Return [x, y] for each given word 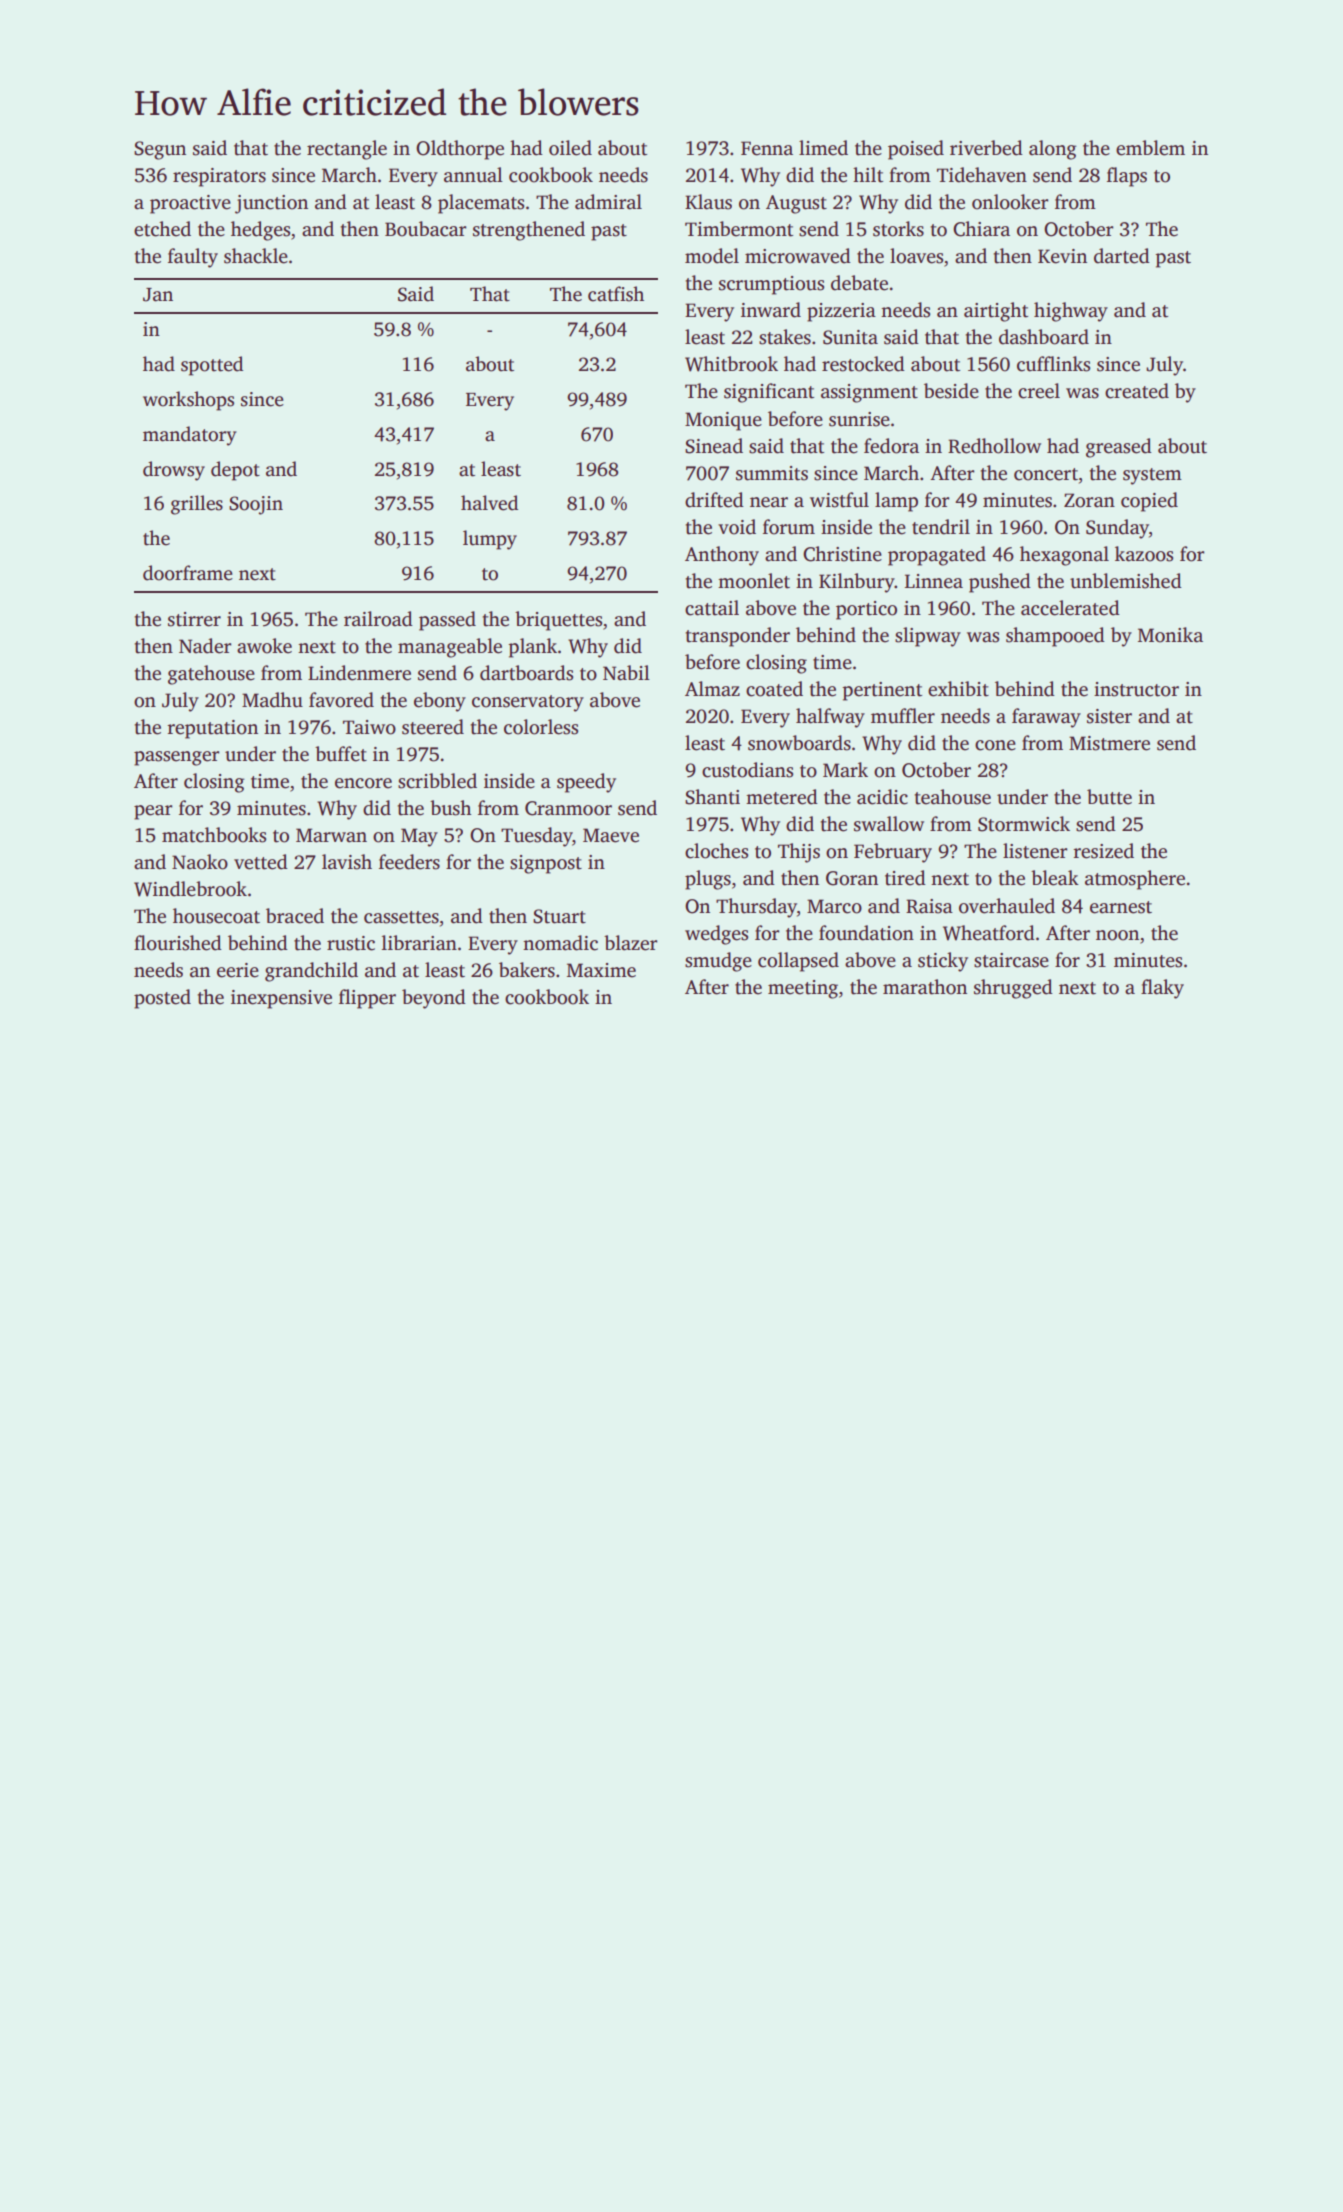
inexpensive [281, 999]
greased [1119, 448]
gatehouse [211, 675]
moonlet [754, 581]
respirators [219, 177]
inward [771, 310]
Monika [1170, 635]
